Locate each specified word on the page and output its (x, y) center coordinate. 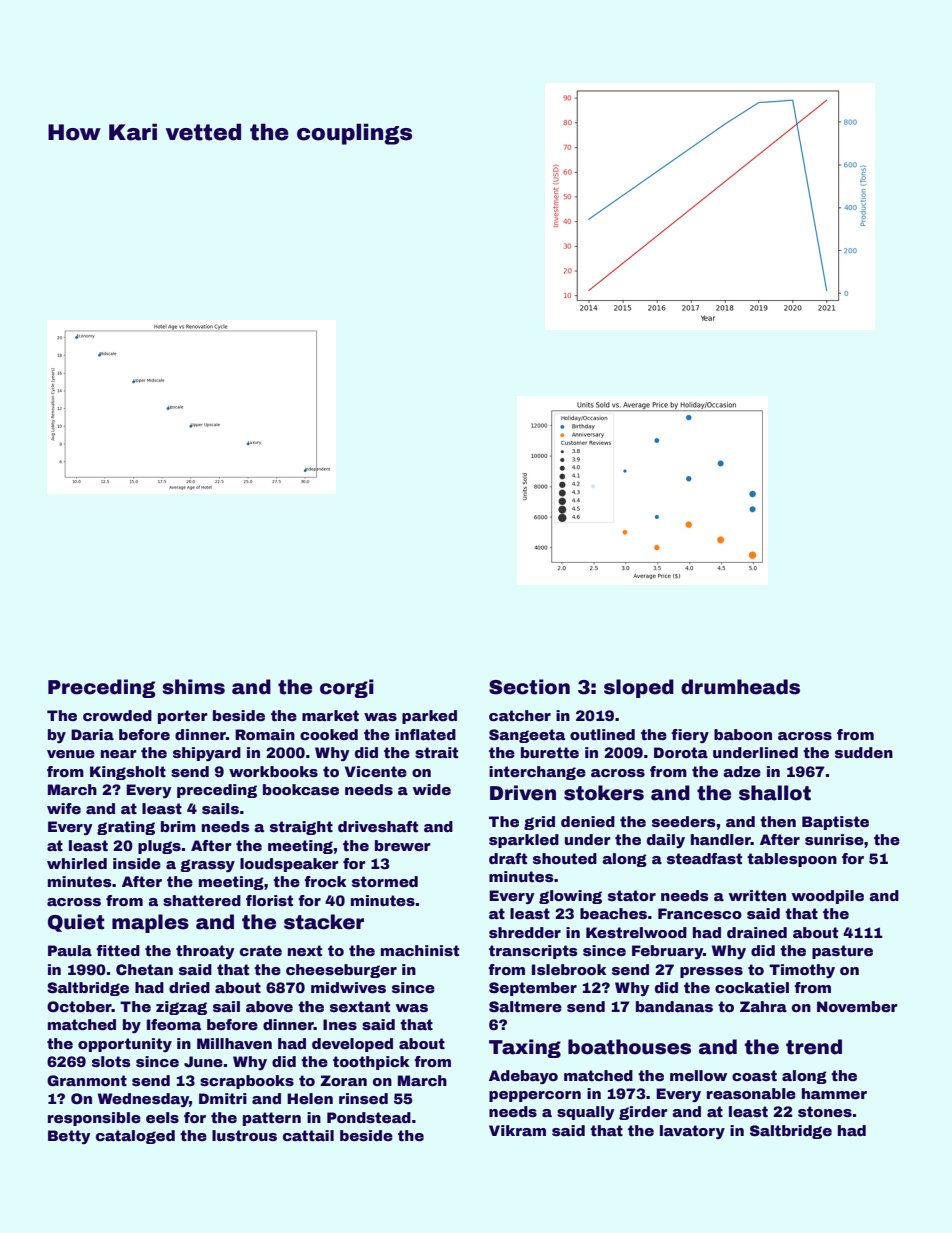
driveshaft (378, 826)
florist (269, 900)
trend (814, 1047)
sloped (639, 688)
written (757, 895)
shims (193, 687)
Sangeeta (527, 736)
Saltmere (525, 1006)
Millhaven (234, 1043)
